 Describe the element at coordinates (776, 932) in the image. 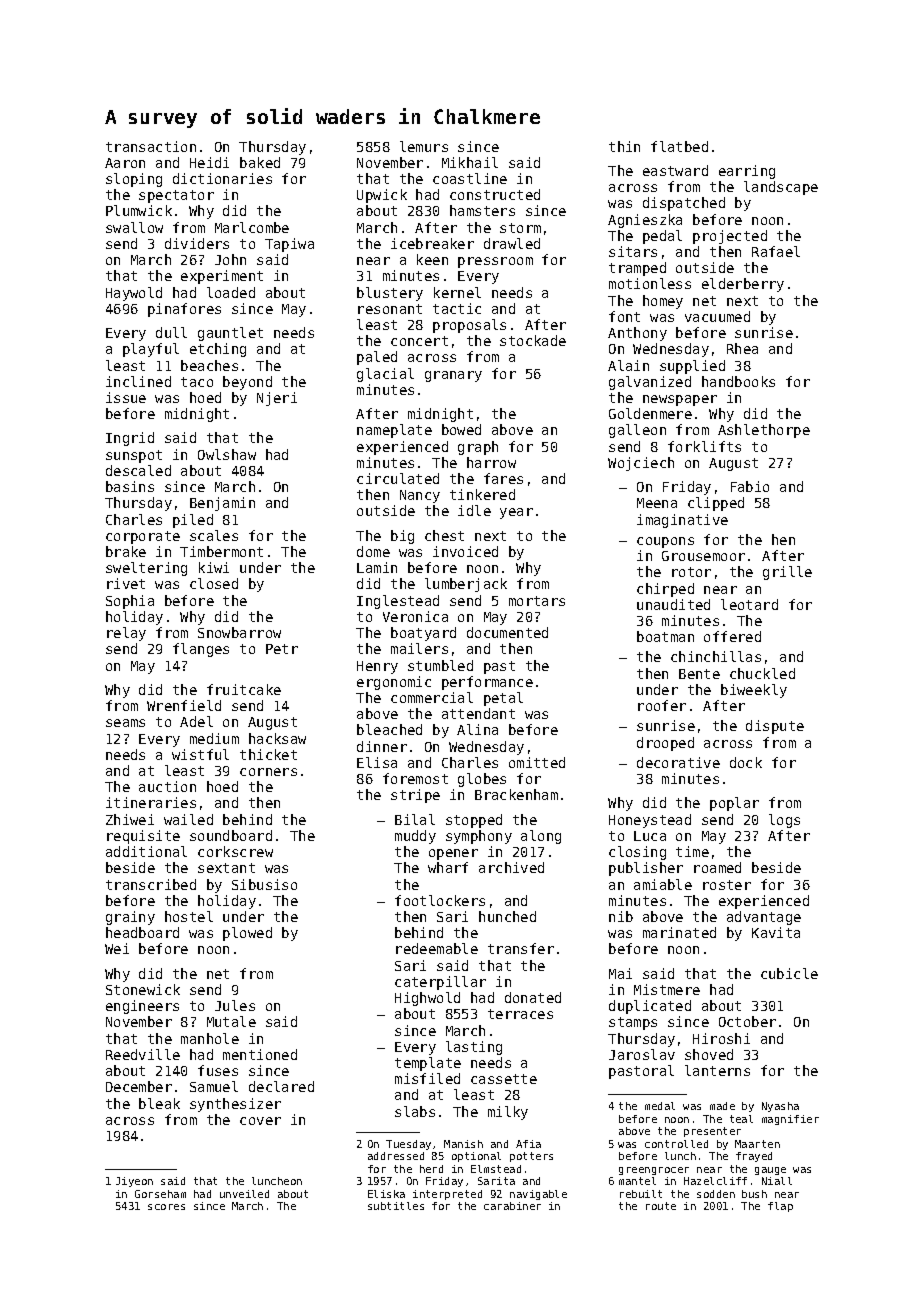

I see `Kavita` at that location.
